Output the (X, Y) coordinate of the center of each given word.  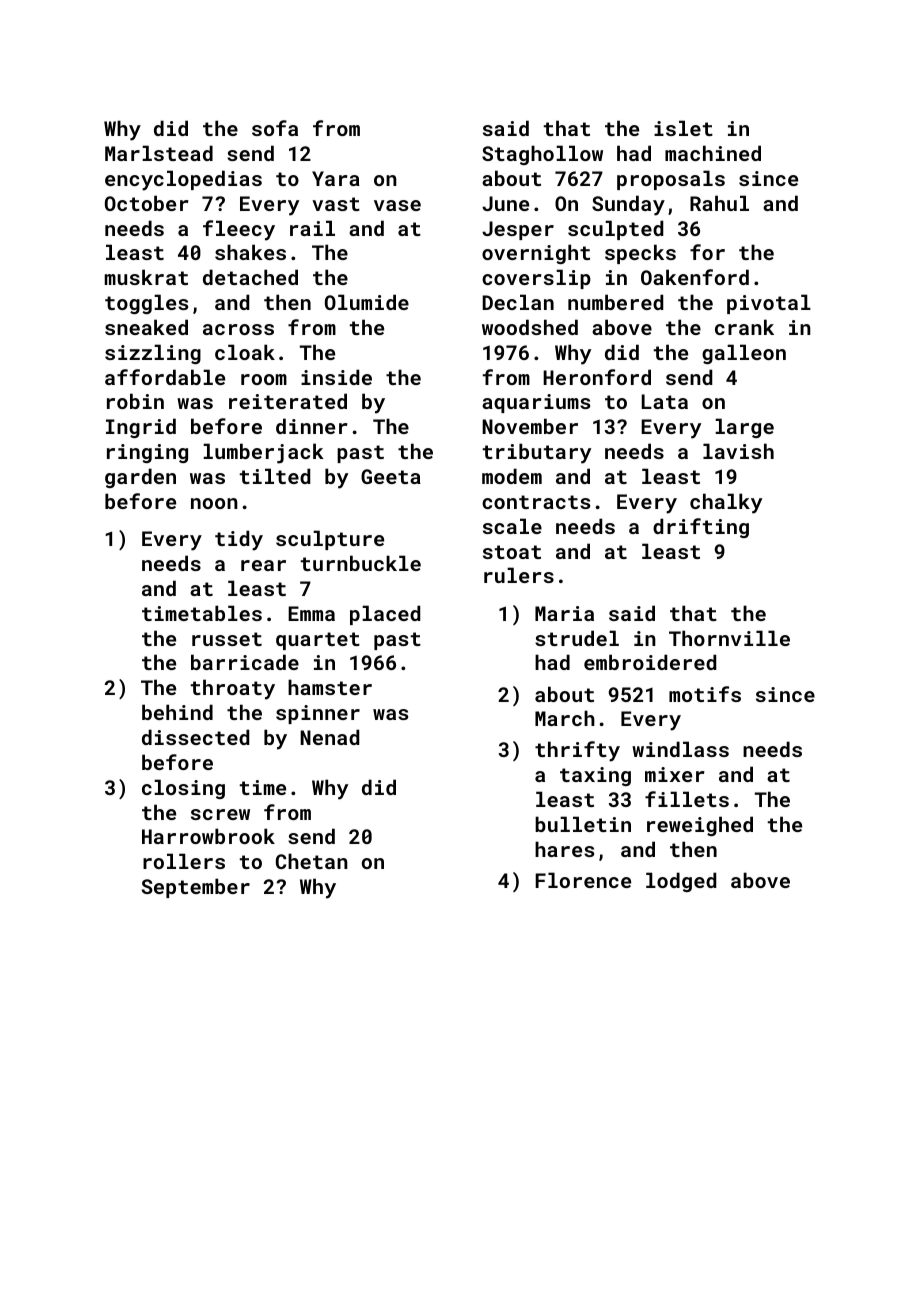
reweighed (700, 826)
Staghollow (542, 155)
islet (683, 128)
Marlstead (159, 153)
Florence (583, 880)
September (196, 888)
